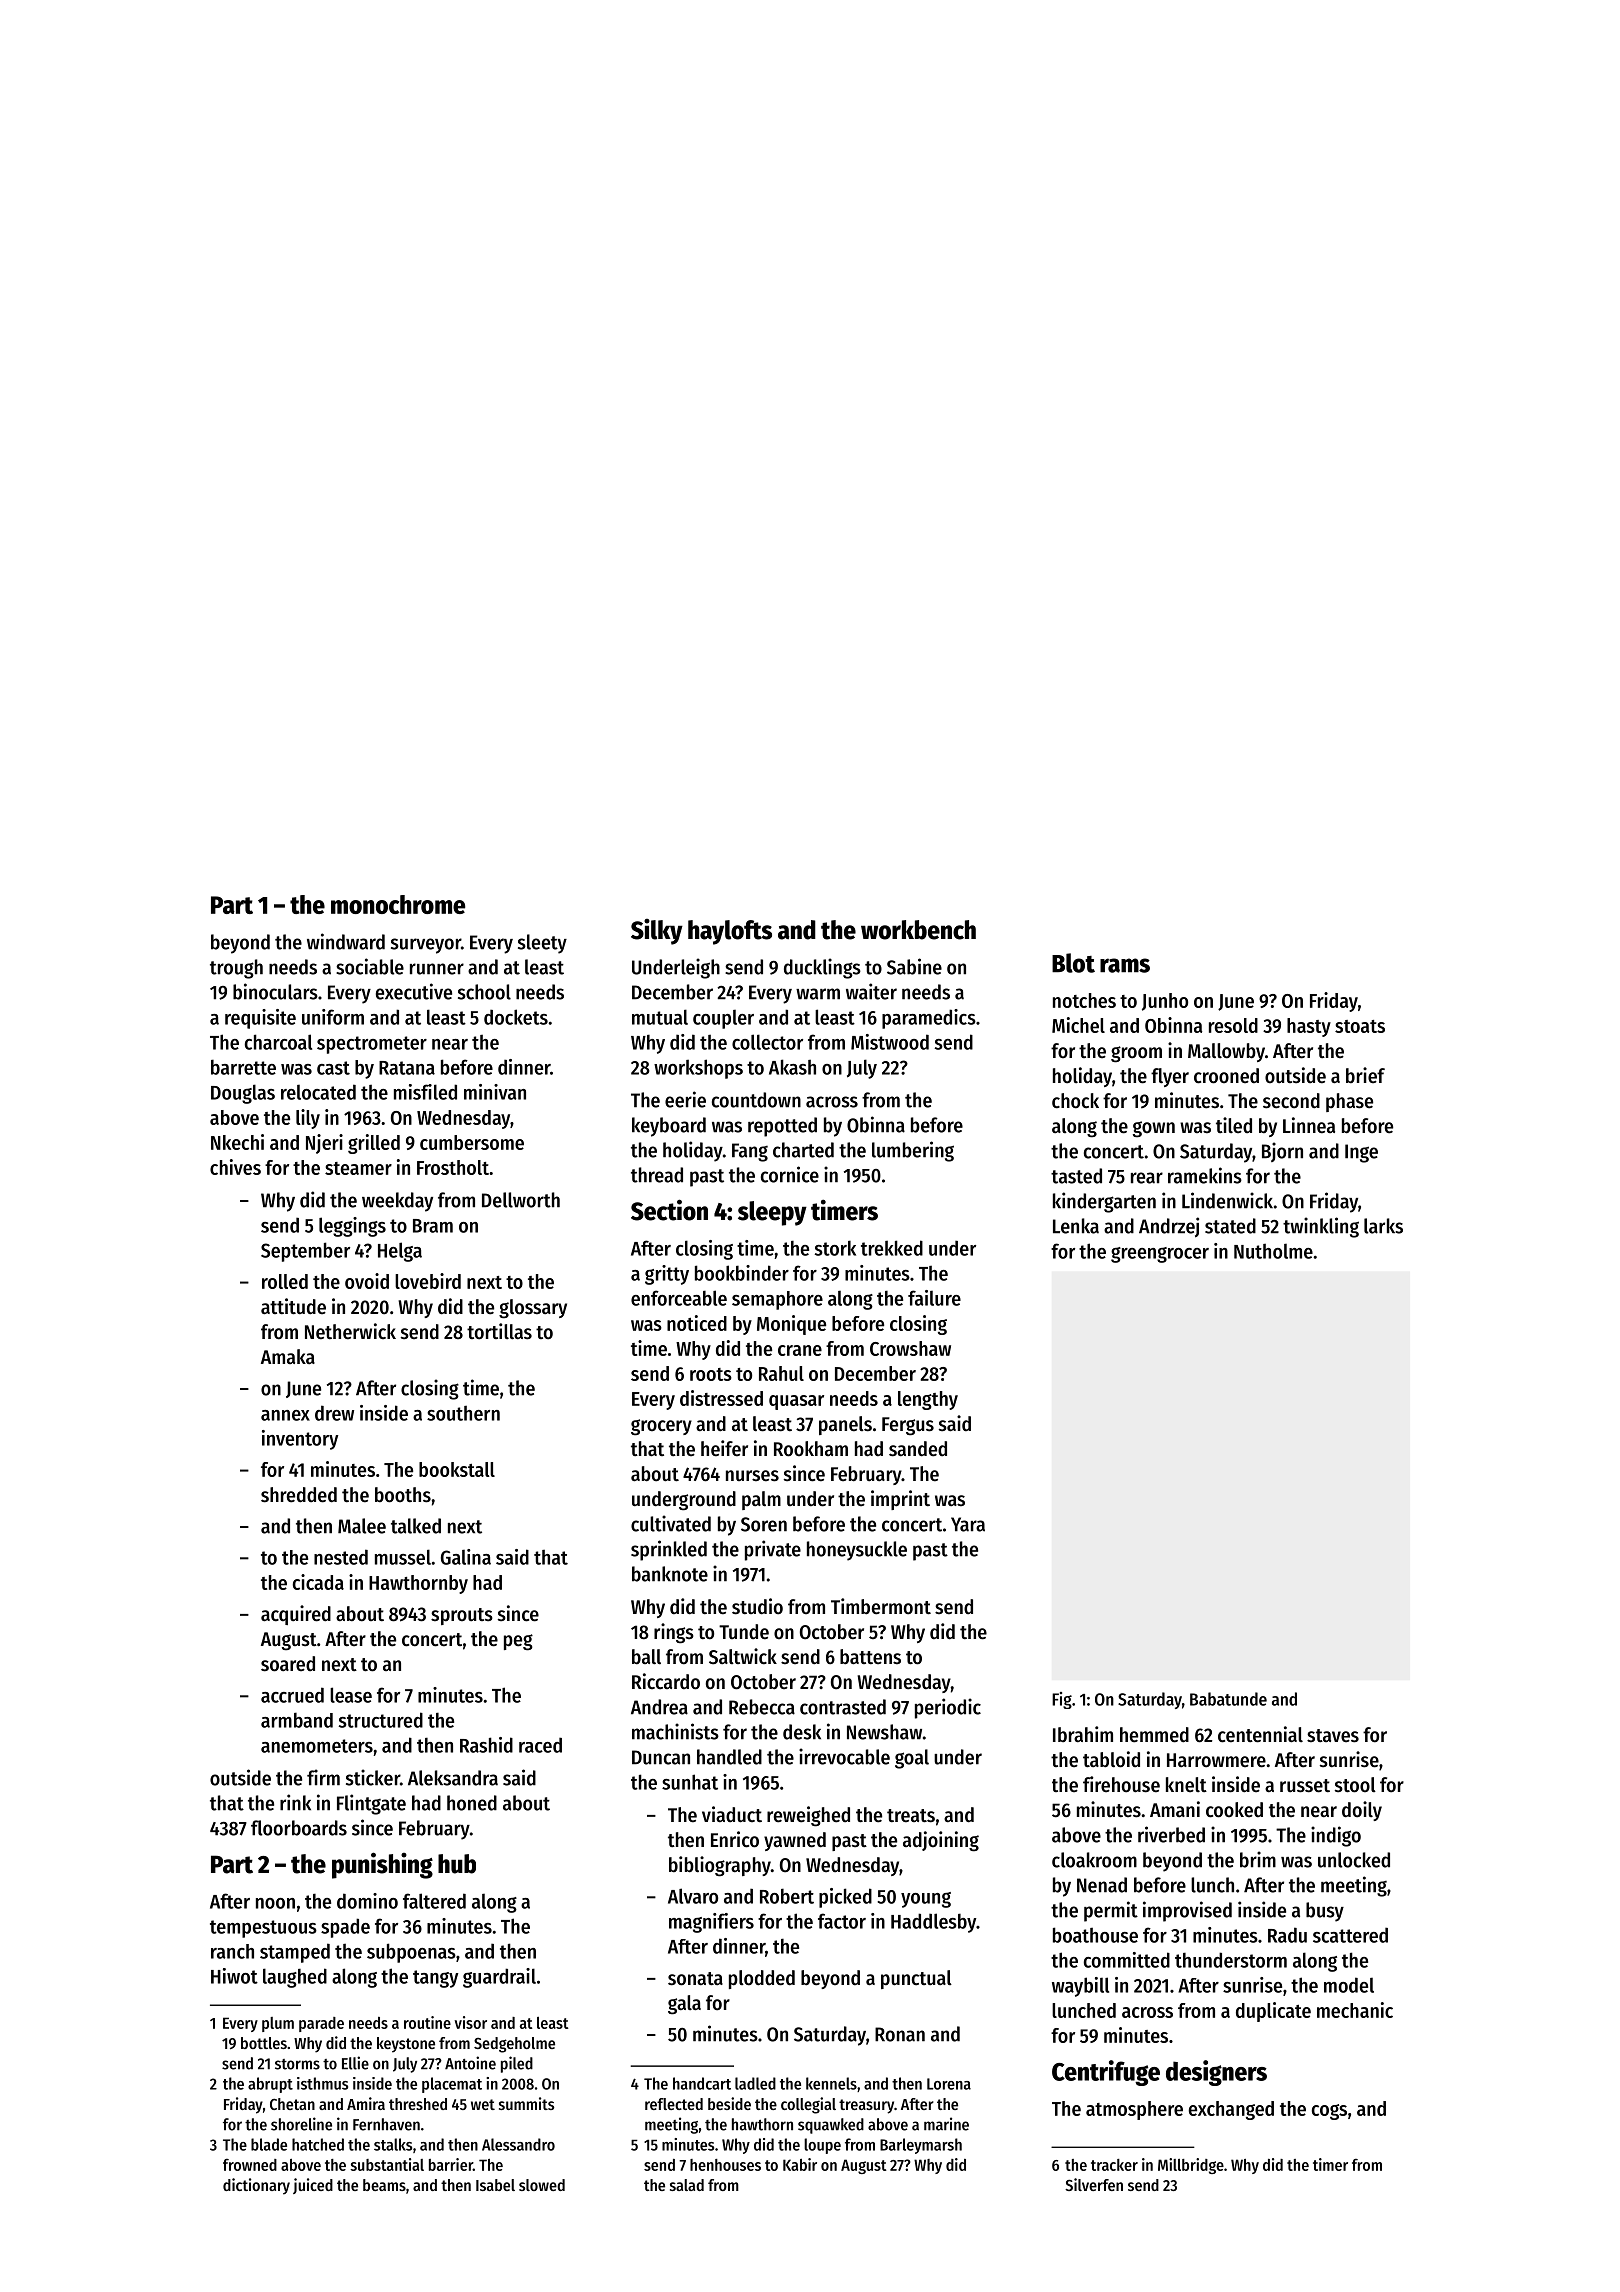 The image size is (1620, 2292). Describe the element at coordinates (451, 2164) in the document. I see `barrier` at that location.
